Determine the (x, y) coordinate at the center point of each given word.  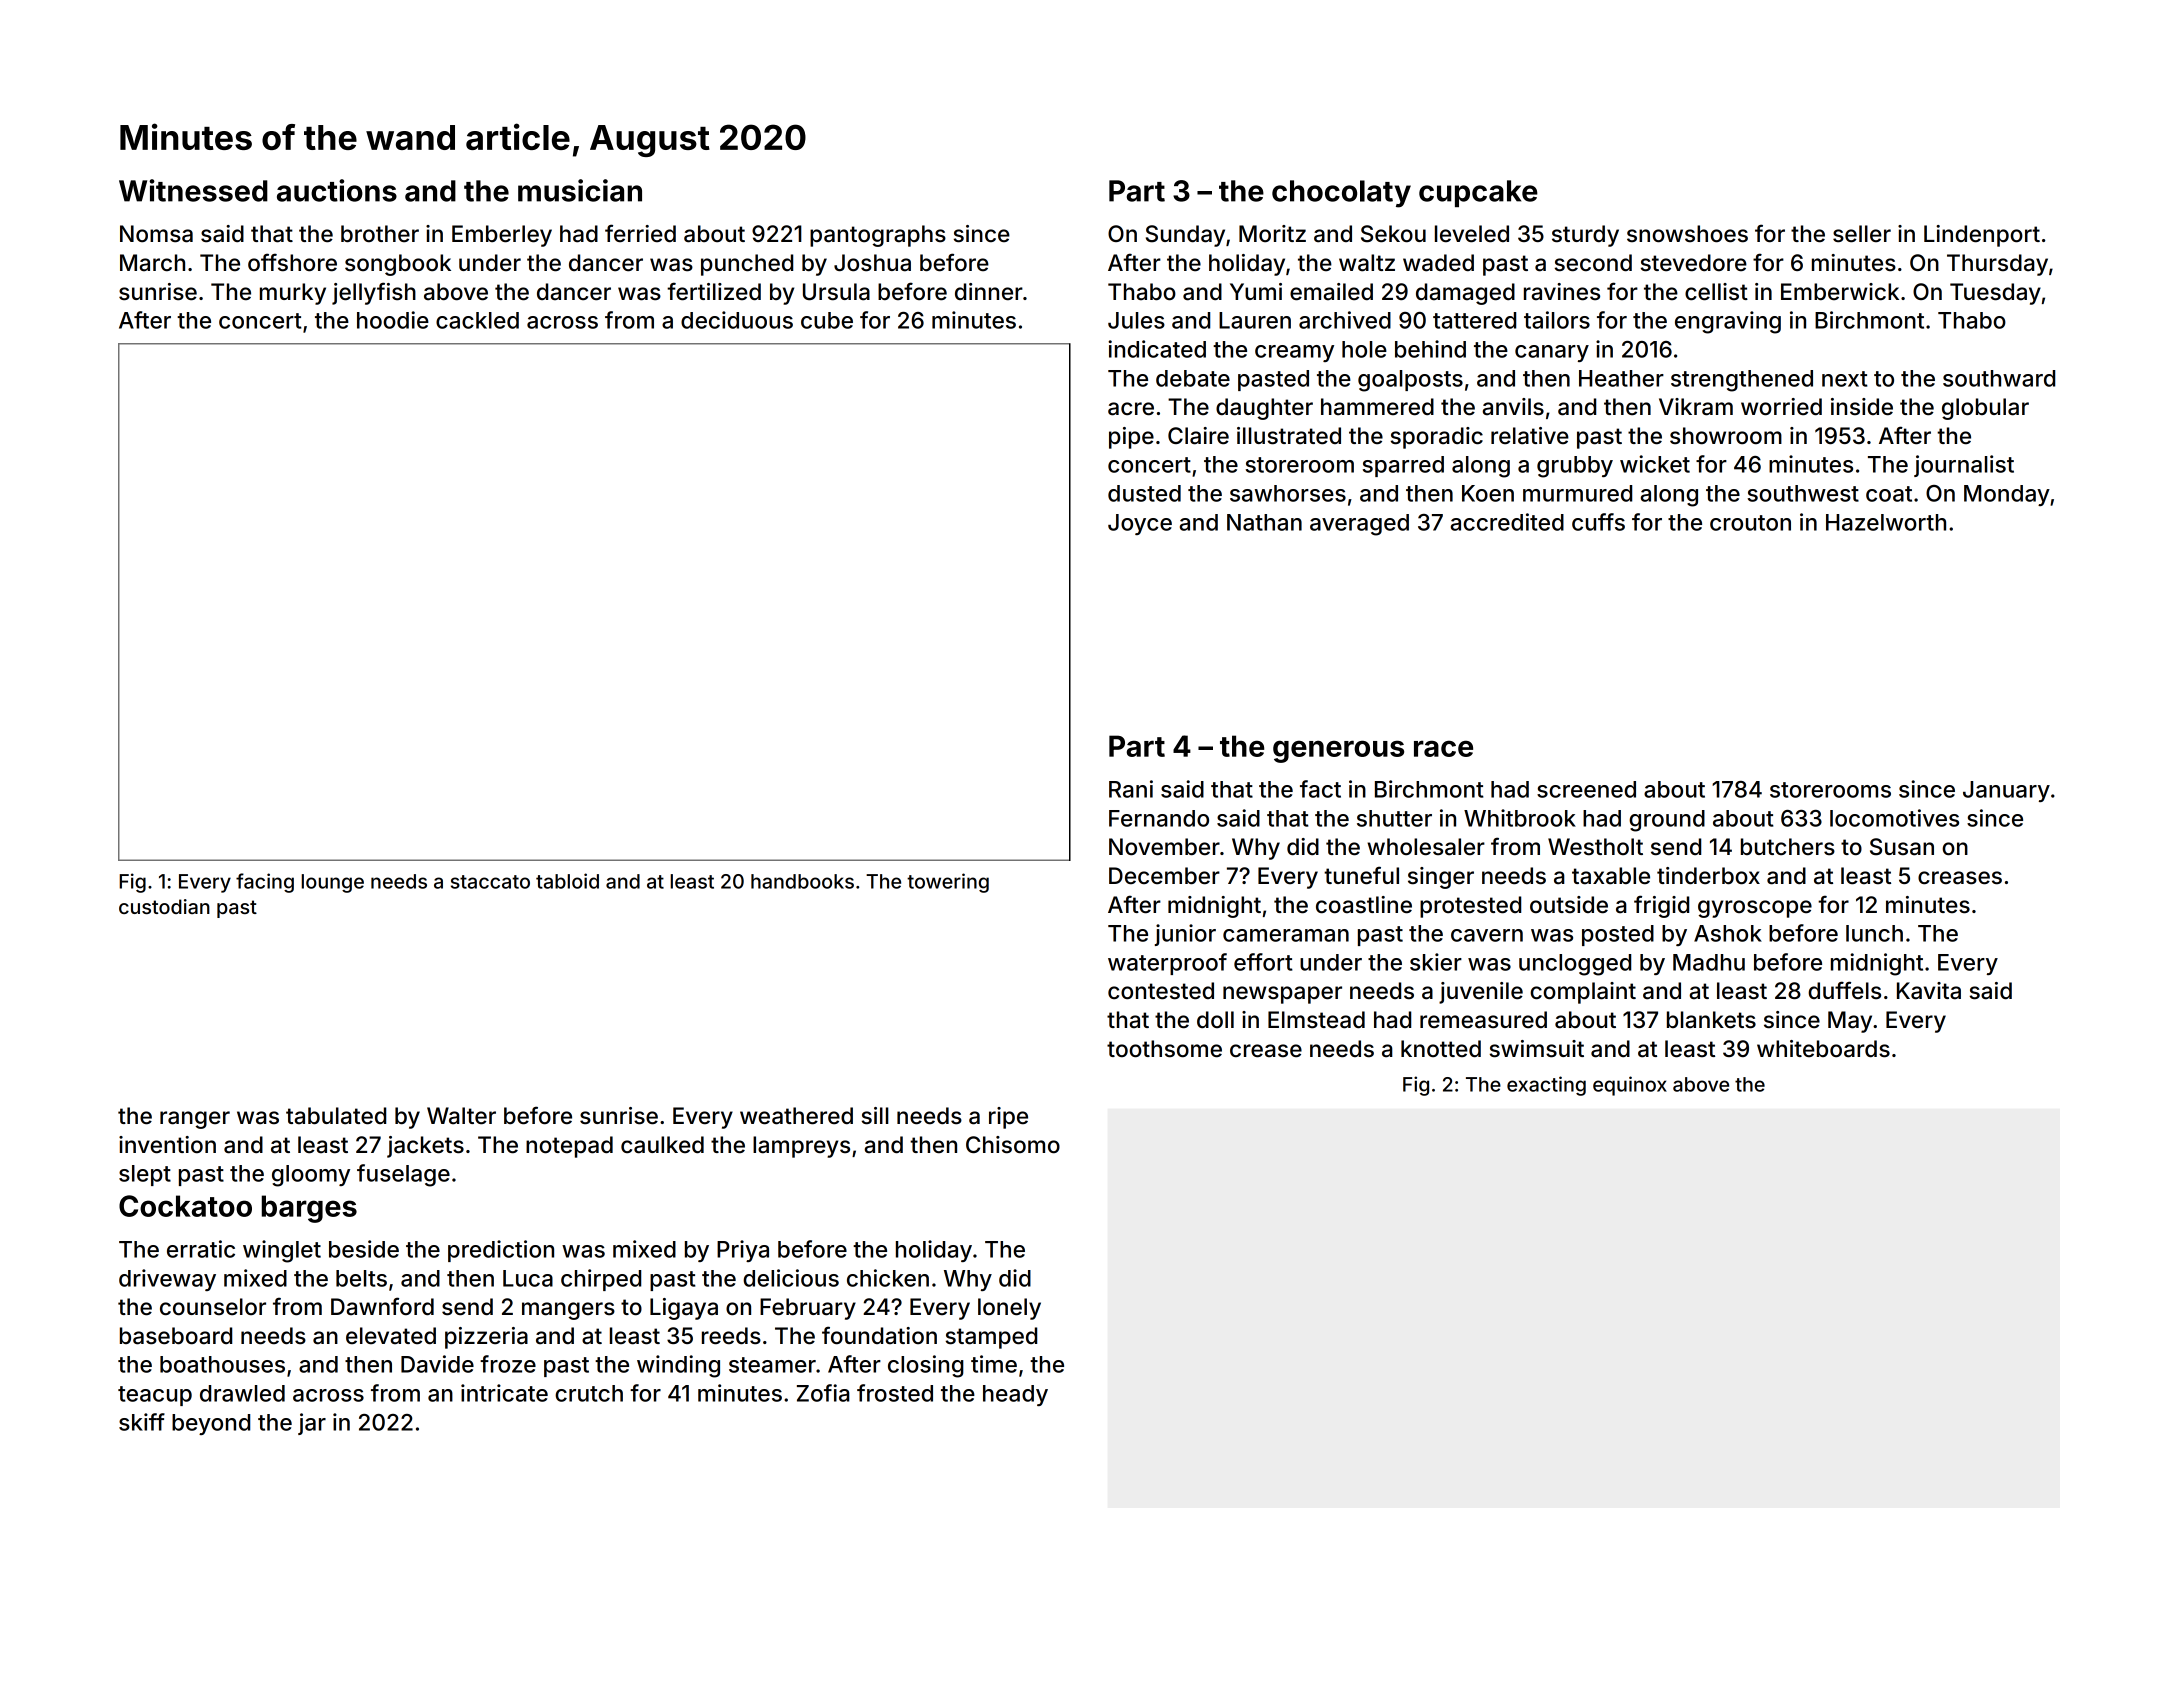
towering (948, 883)
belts (361, 1278)
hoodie (393, 320)
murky (293, 294)
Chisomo (1013, 1145)
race (1443, 748)
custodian (164, 906)
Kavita (1929, 991)
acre (1131, 409)
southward (1999, 378)
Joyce (1140, 524)
